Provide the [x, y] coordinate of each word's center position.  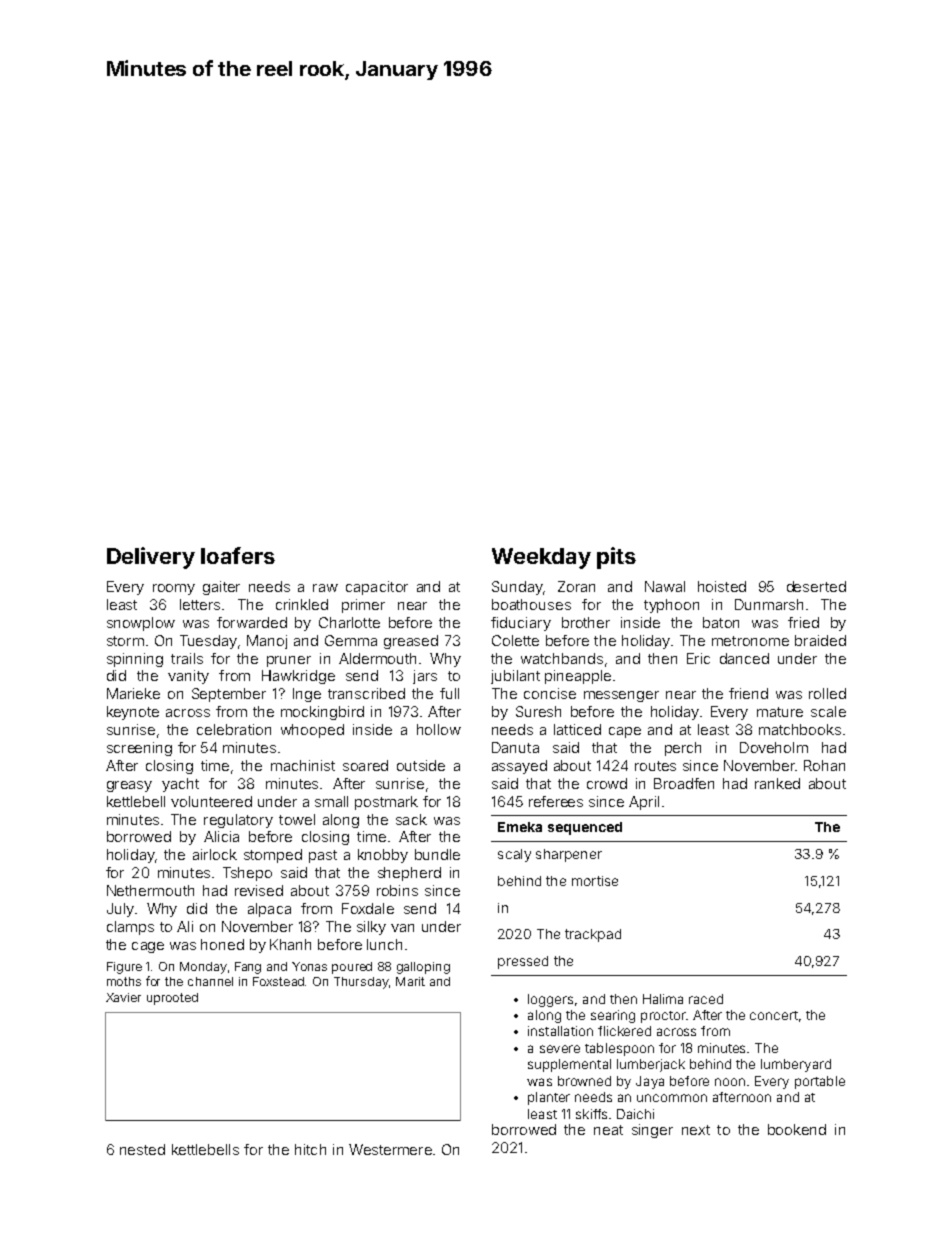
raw [325, 588]
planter [549, 1098]
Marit [410, 981]
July [120, 910]
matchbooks [800, 729]
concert [774, 1015]
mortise [595, 881]
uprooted [172, 999]
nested [142, 1149]
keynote [133, 713]
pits [616, 558]
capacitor [377, 588]
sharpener [569, 855]
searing [613, 1016]
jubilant [515, 677]
